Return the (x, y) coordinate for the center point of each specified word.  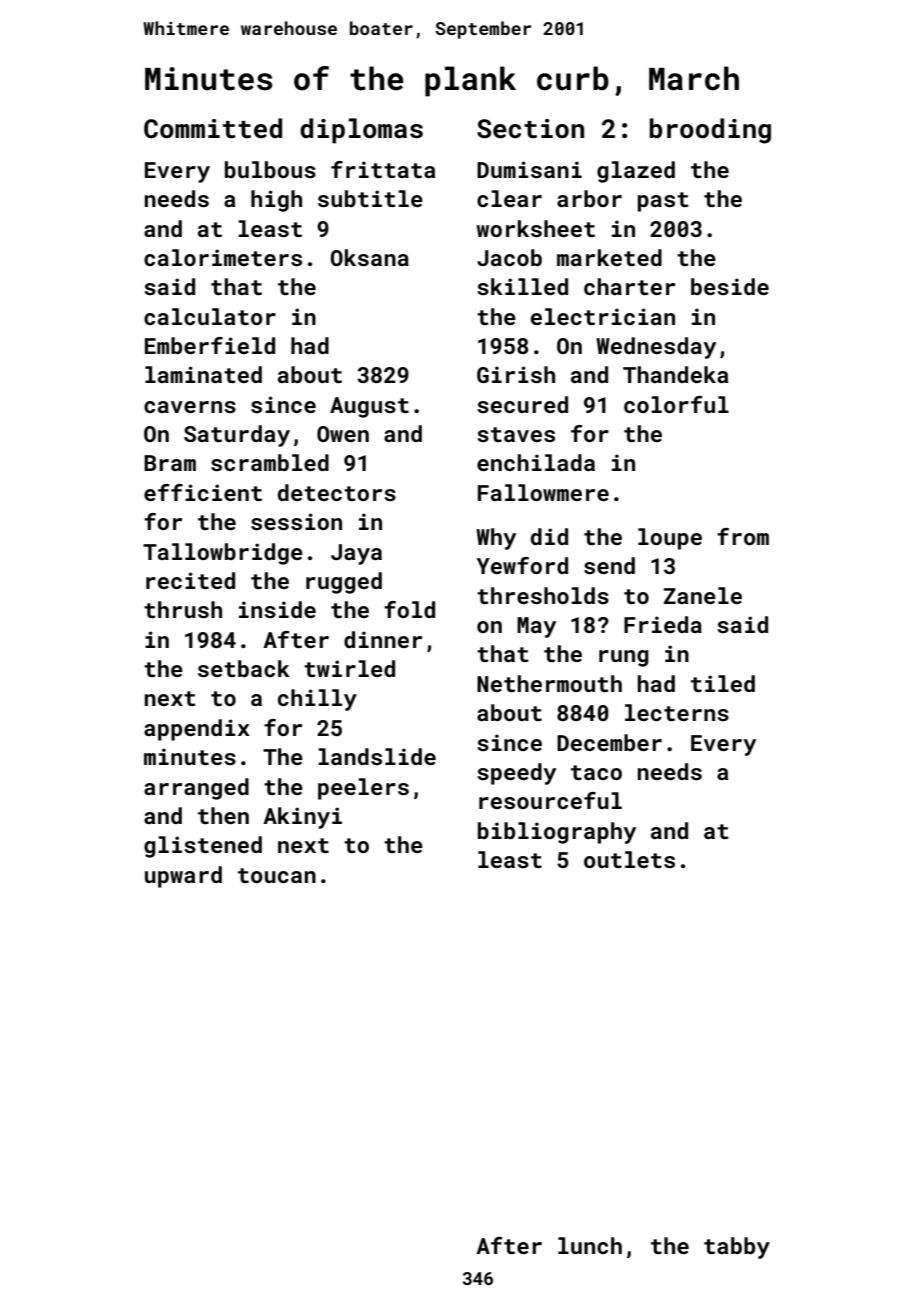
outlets (629, 859)
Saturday (237, 436)
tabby (737, 1248)
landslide (377, 756)
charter (629, 286)
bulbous (270, 169)
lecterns (677, 712)
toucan (277, 875)
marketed (609, 257)
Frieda (663, 624)
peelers (363, 789)
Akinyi (302, 818)
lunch (590, 1245)
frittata (383, 169)
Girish (516, 374)
